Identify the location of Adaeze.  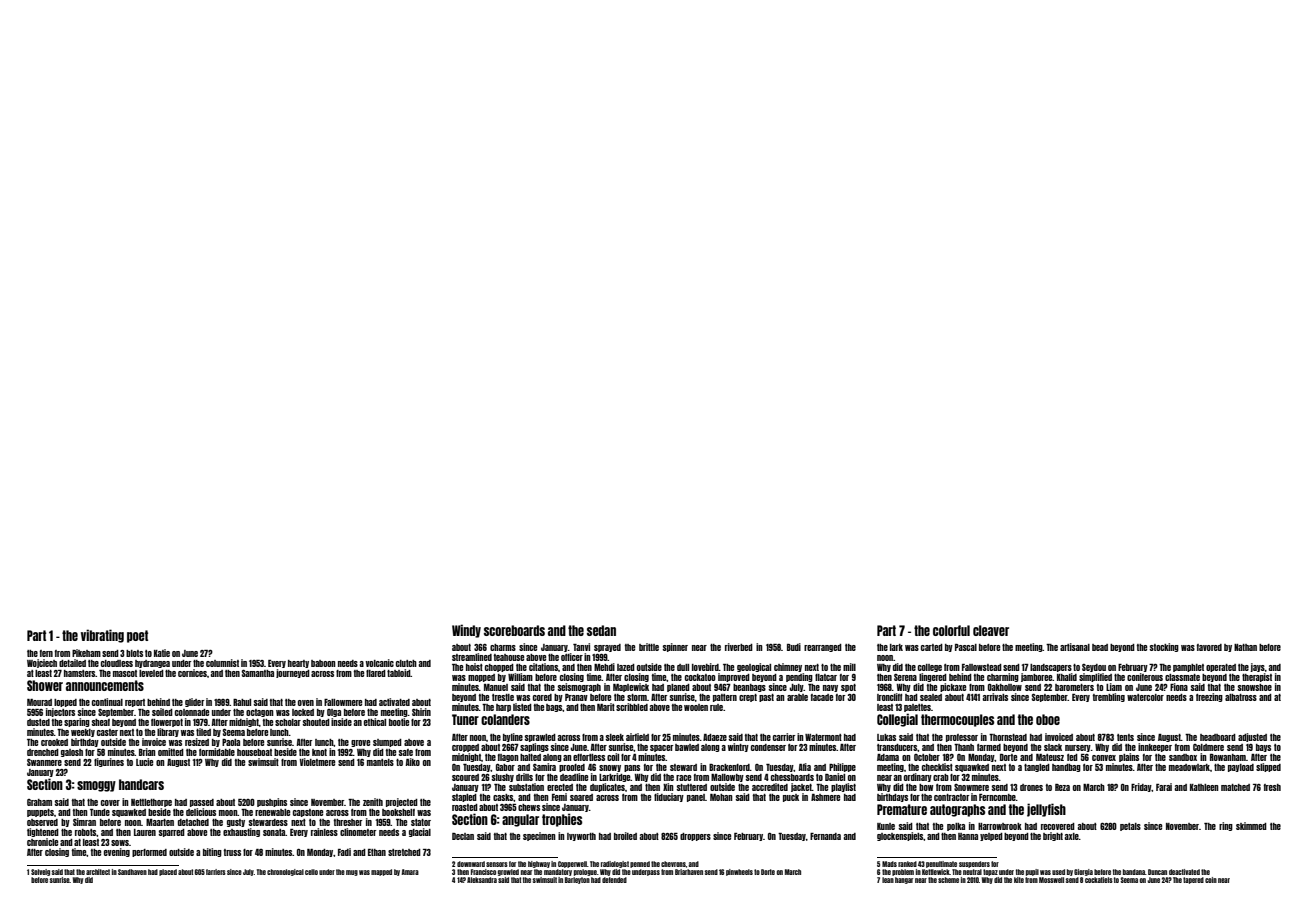
(715, 737).
